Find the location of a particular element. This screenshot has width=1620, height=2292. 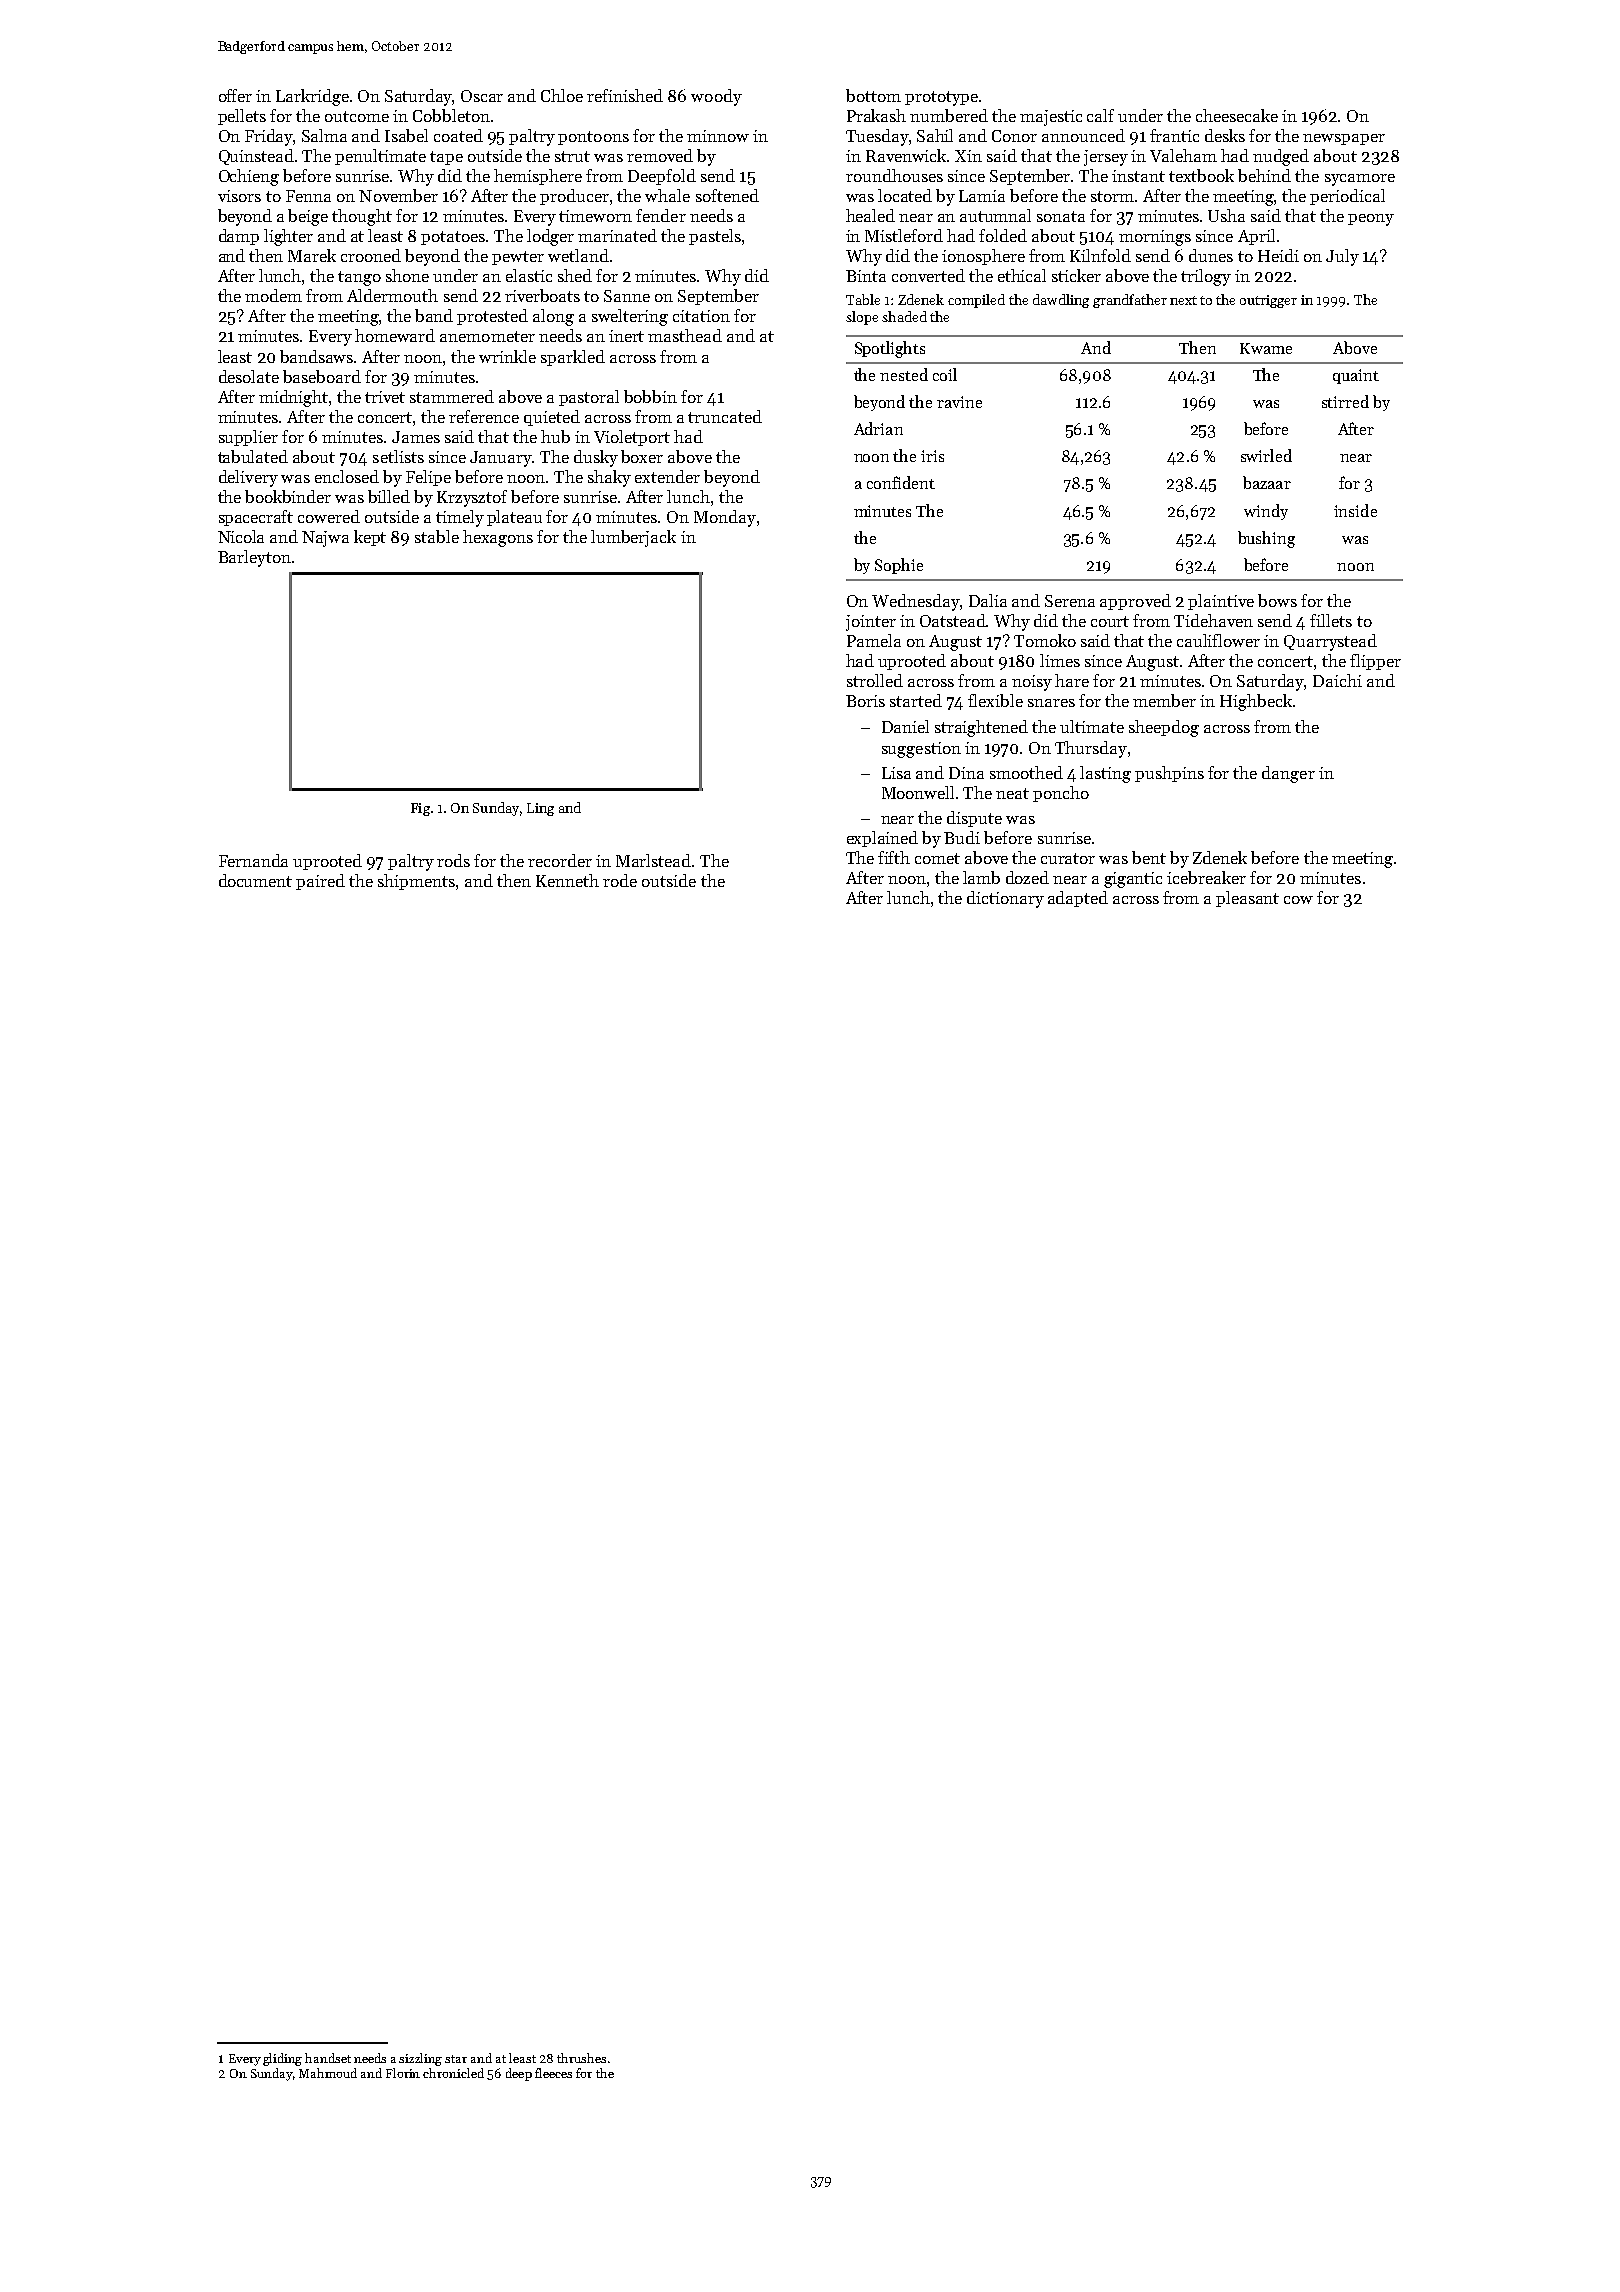

thrushes is located at coordinates (581, 2058).
